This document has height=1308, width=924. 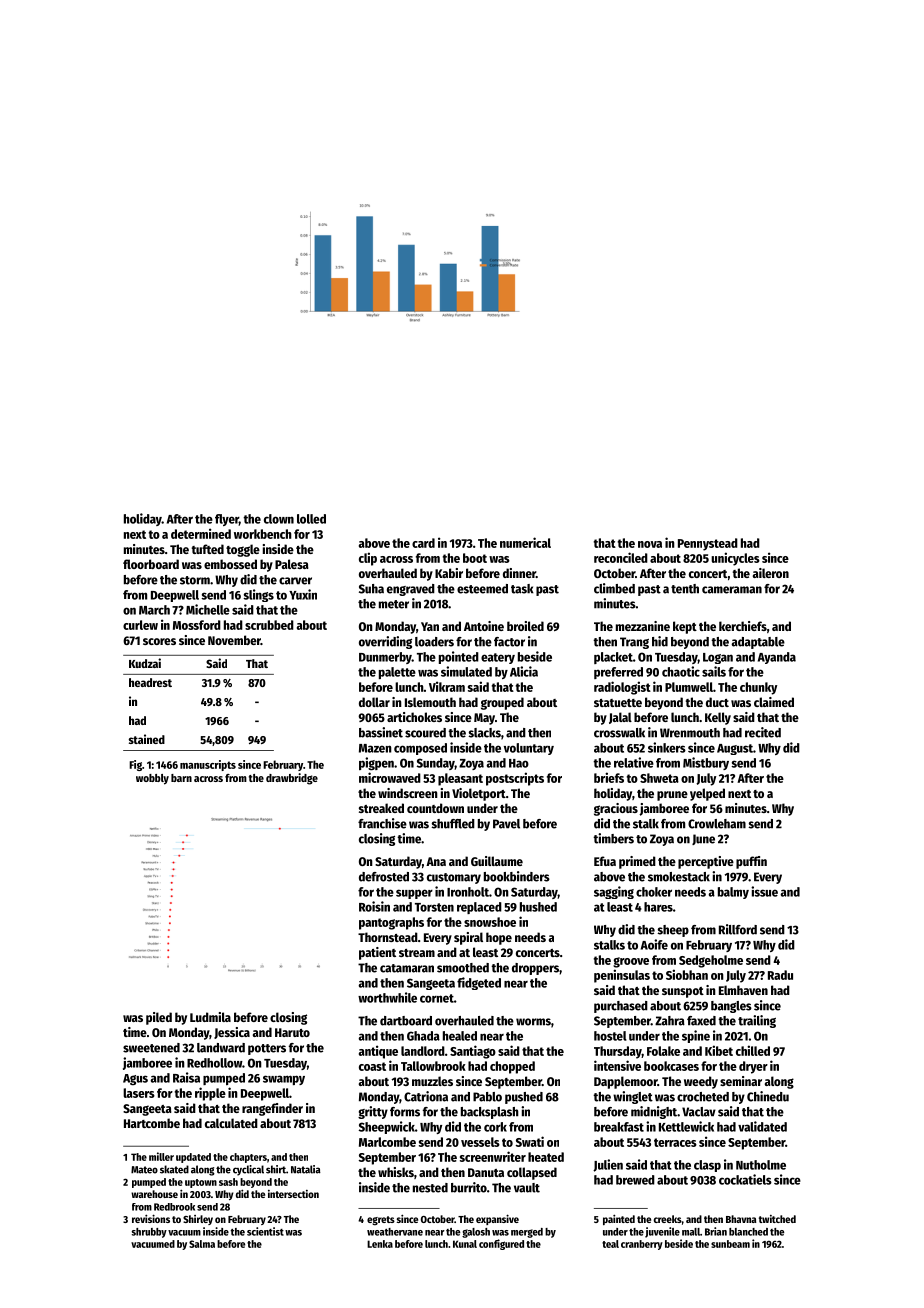 What do you see at coordinates (378, 1052) in the document?
I see `antique` at bounding box center [378, 1052].
